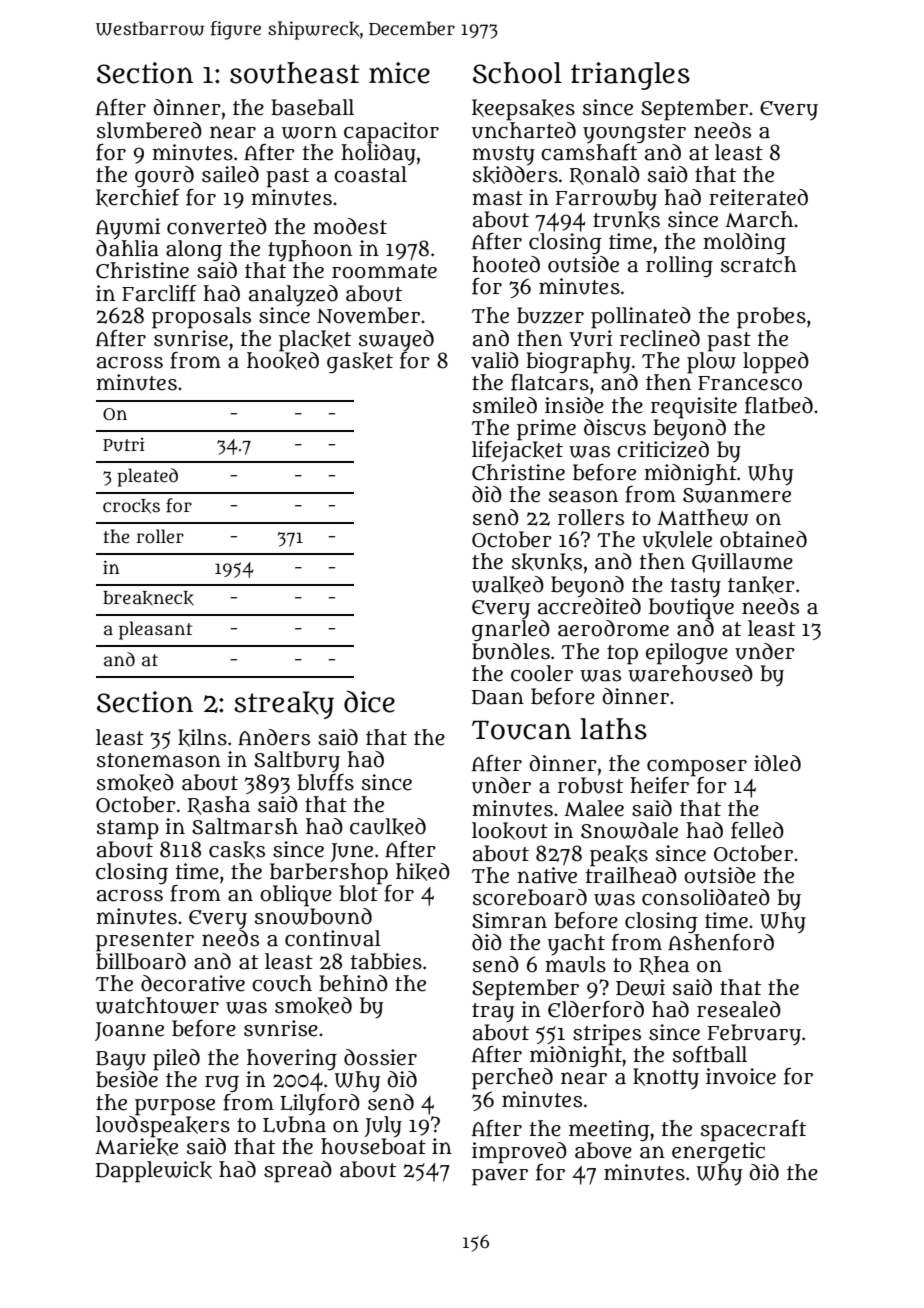 The width and height of the screenshot is (924, 1308). What do you see at coordinates (777, 763) in the screenshot?
I see `idled` at bounding box center [777, 763].
